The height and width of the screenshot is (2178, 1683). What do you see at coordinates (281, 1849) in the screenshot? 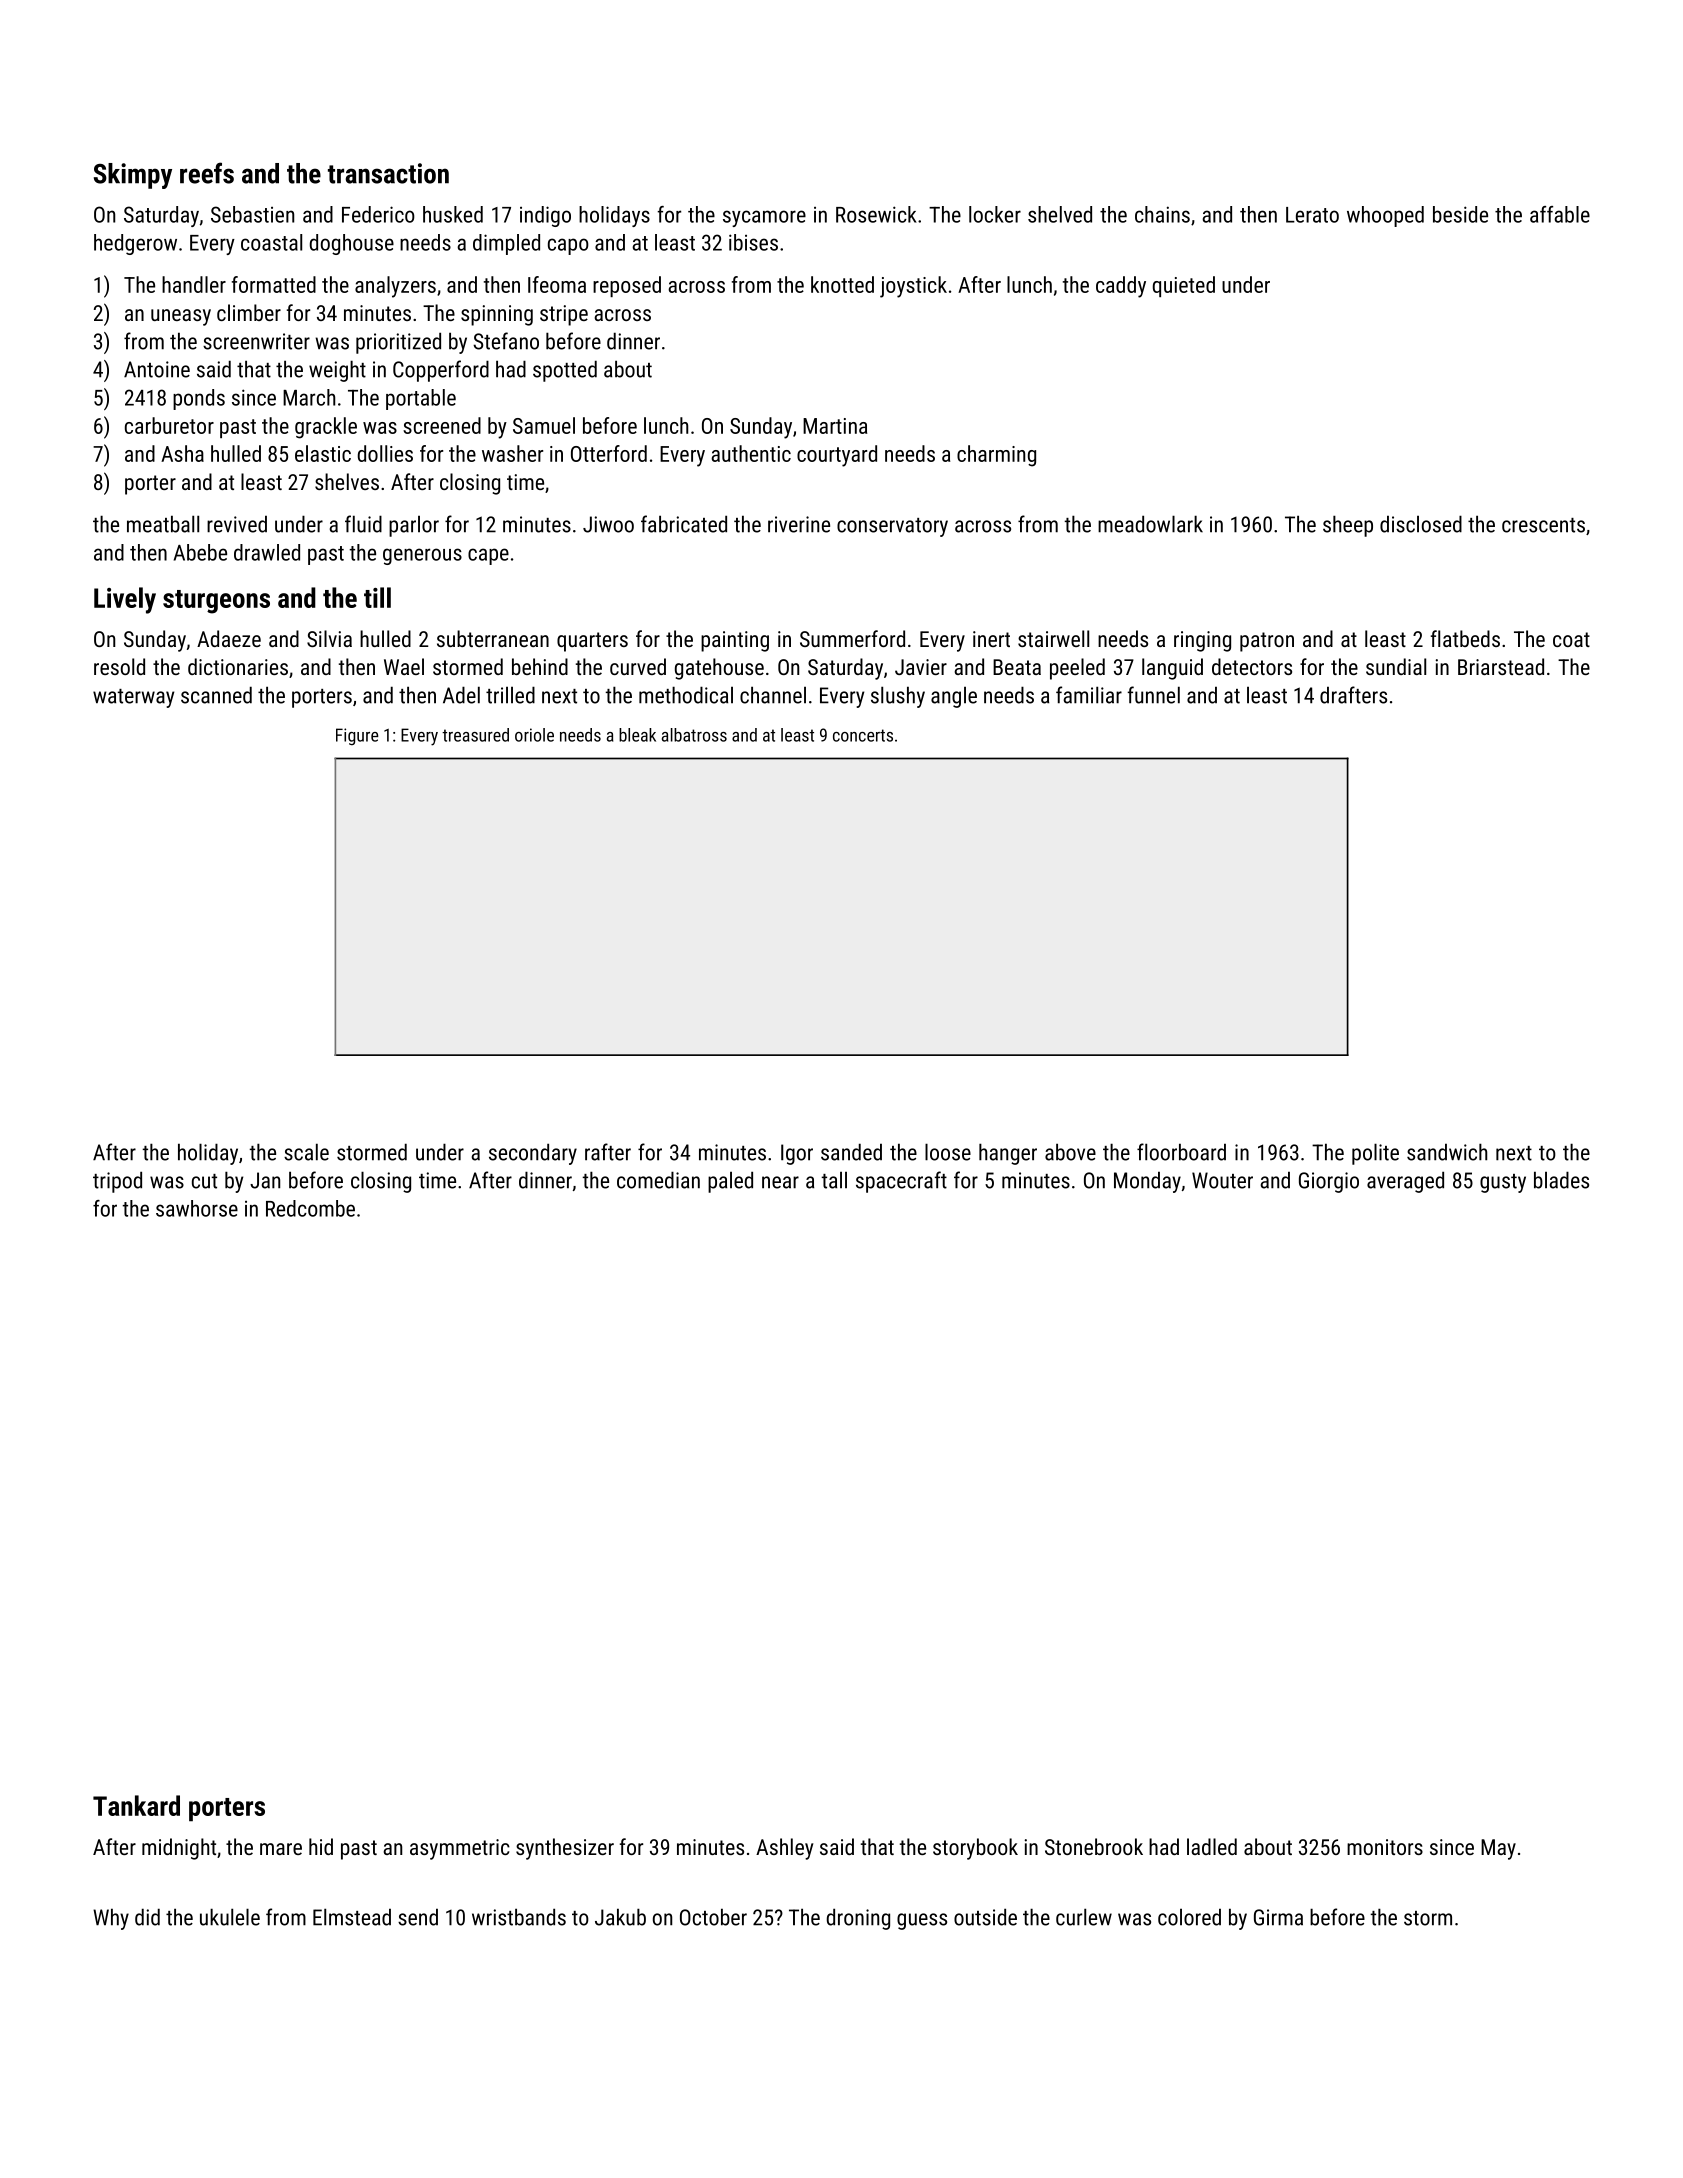
I see `mare` at bounding box center [281, 1849].
